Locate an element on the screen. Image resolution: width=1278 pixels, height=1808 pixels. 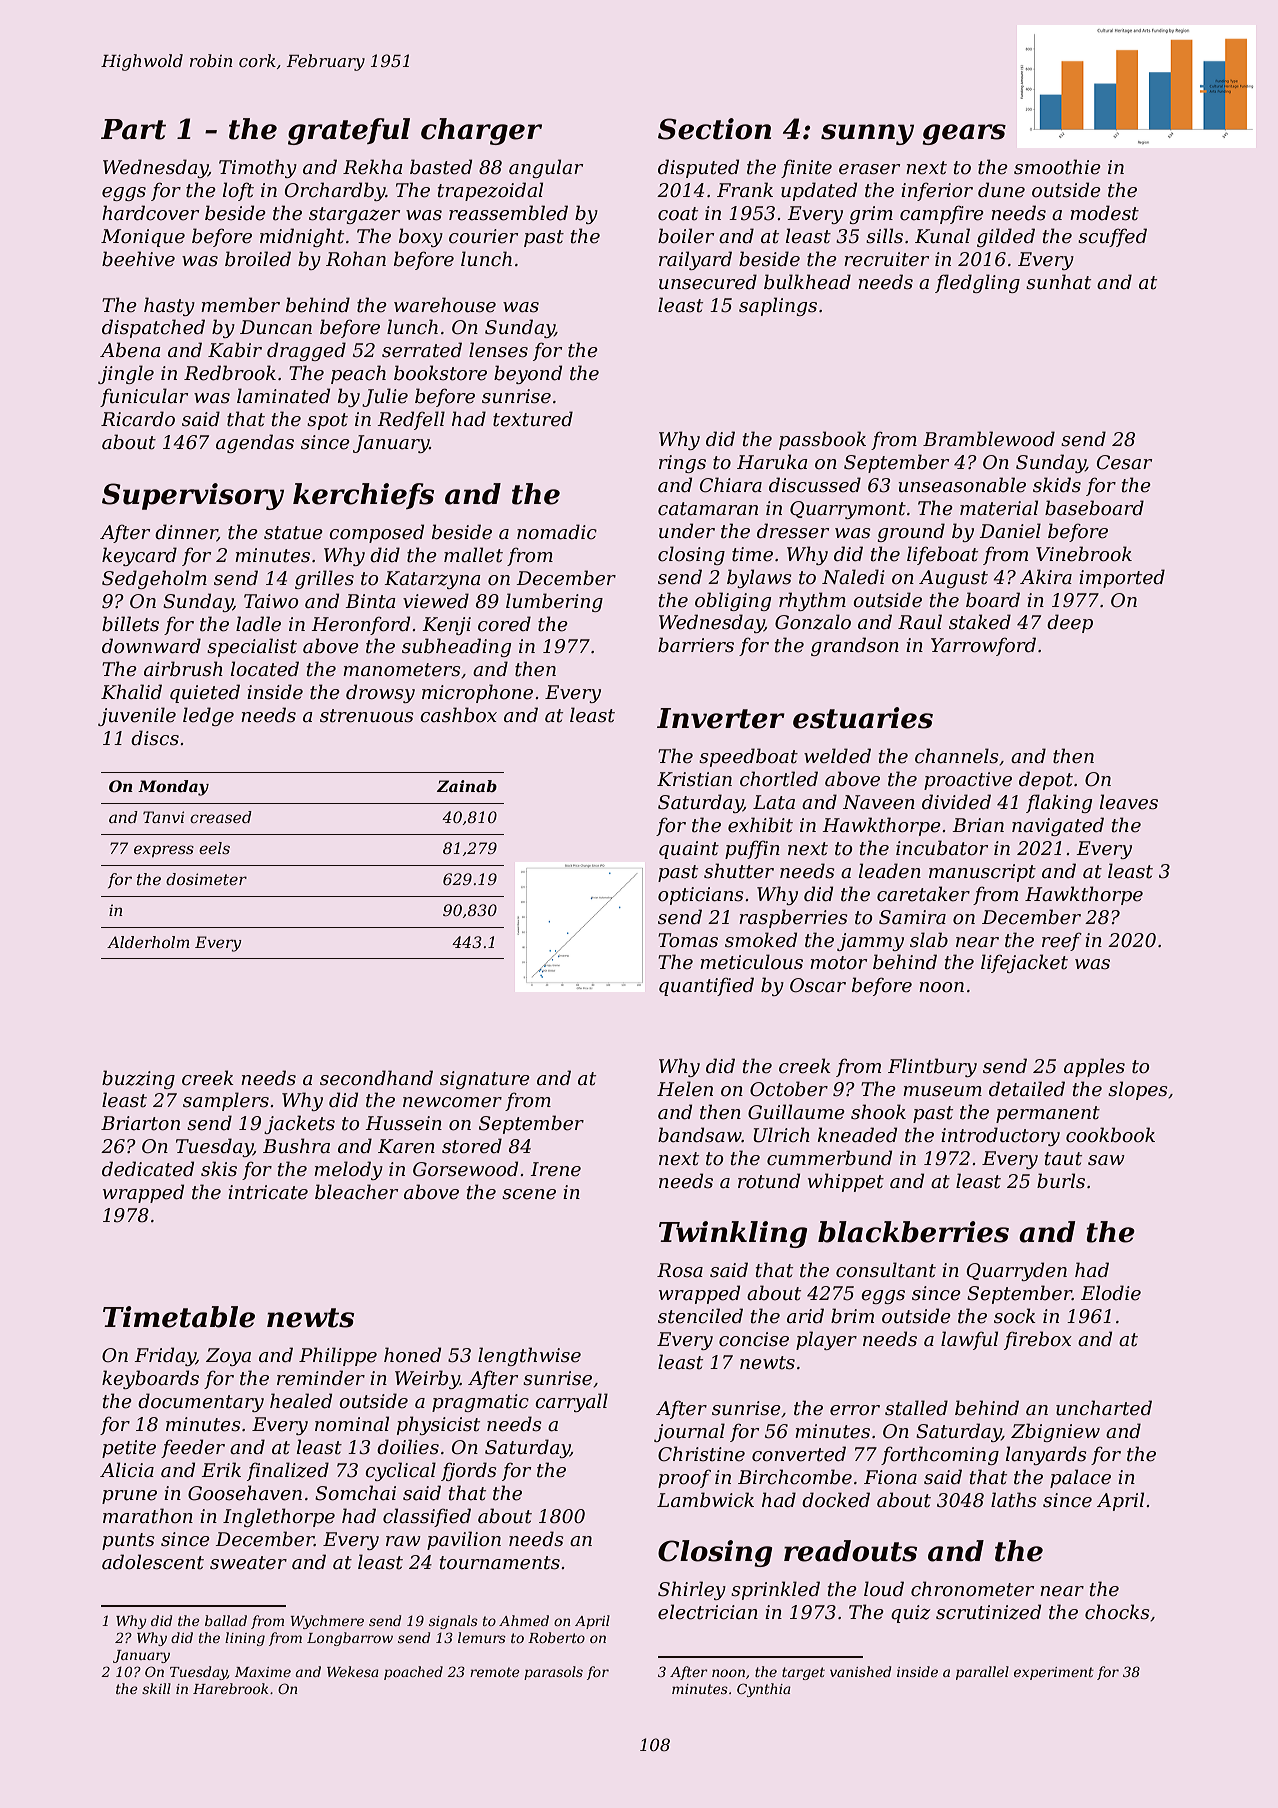
Longbarrow is located at coordinates (350, 1639).
